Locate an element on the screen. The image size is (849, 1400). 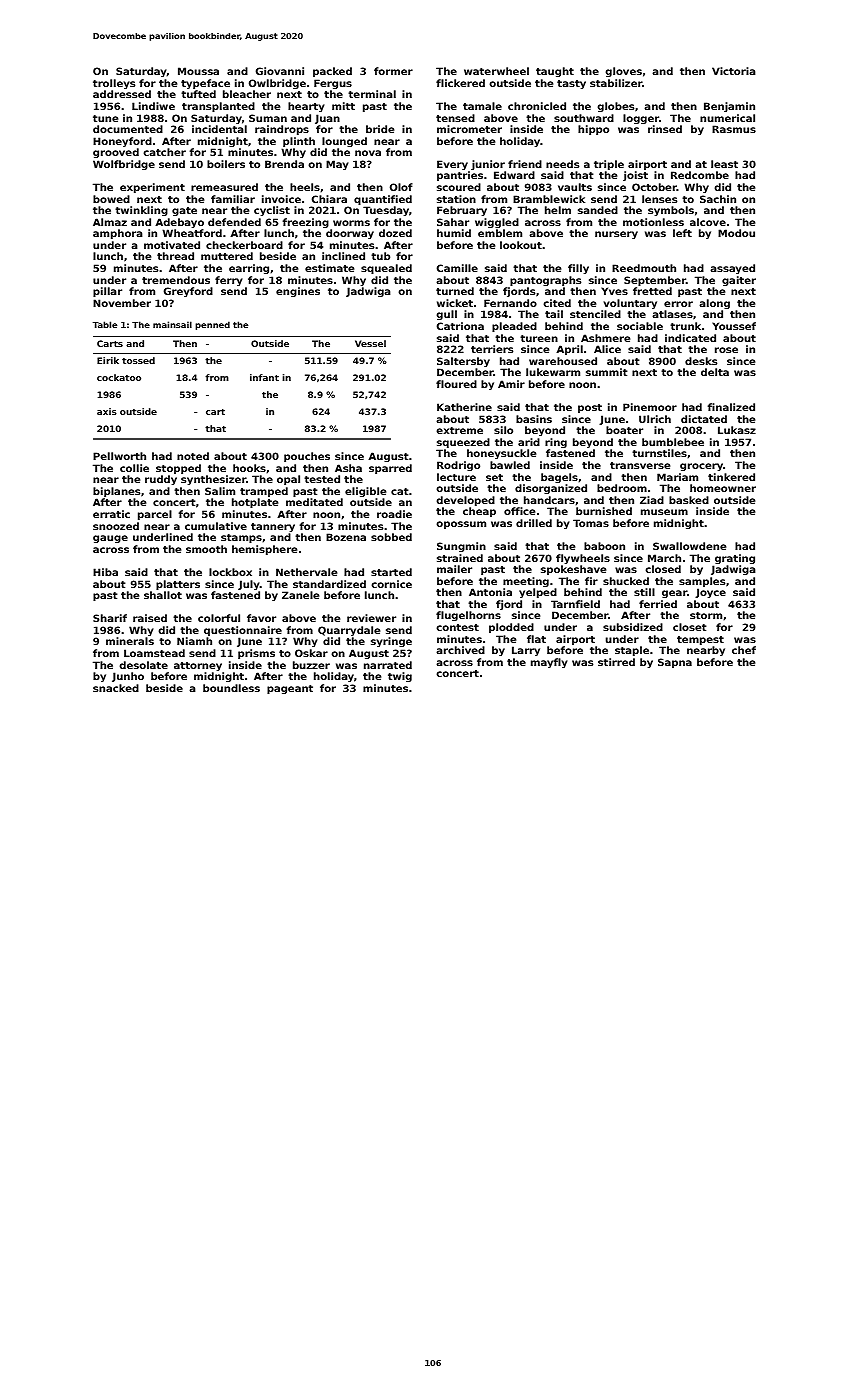
wiggled is located at coordinates (497, 223).
